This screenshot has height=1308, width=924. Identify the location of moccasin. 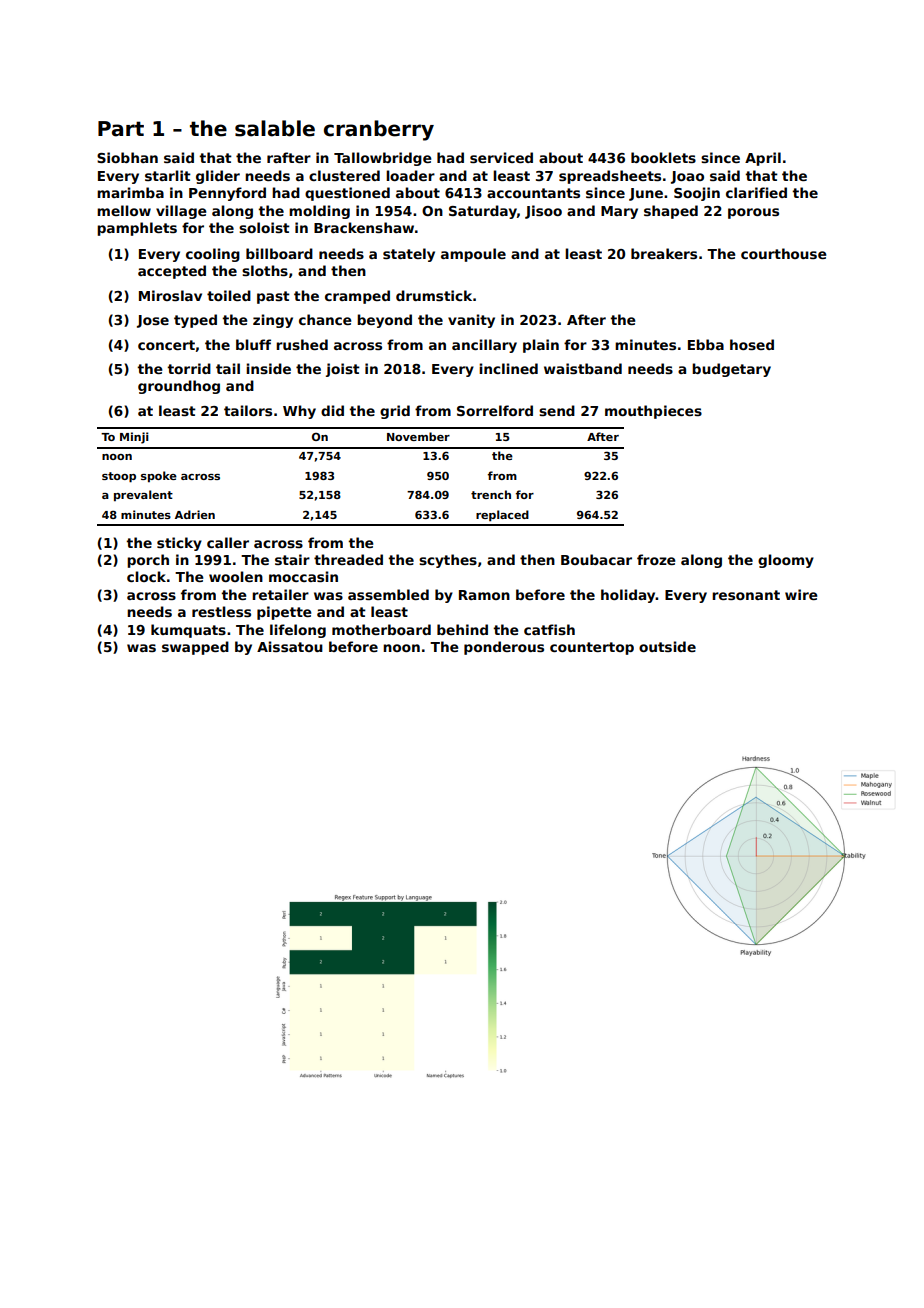
(303, 576).
